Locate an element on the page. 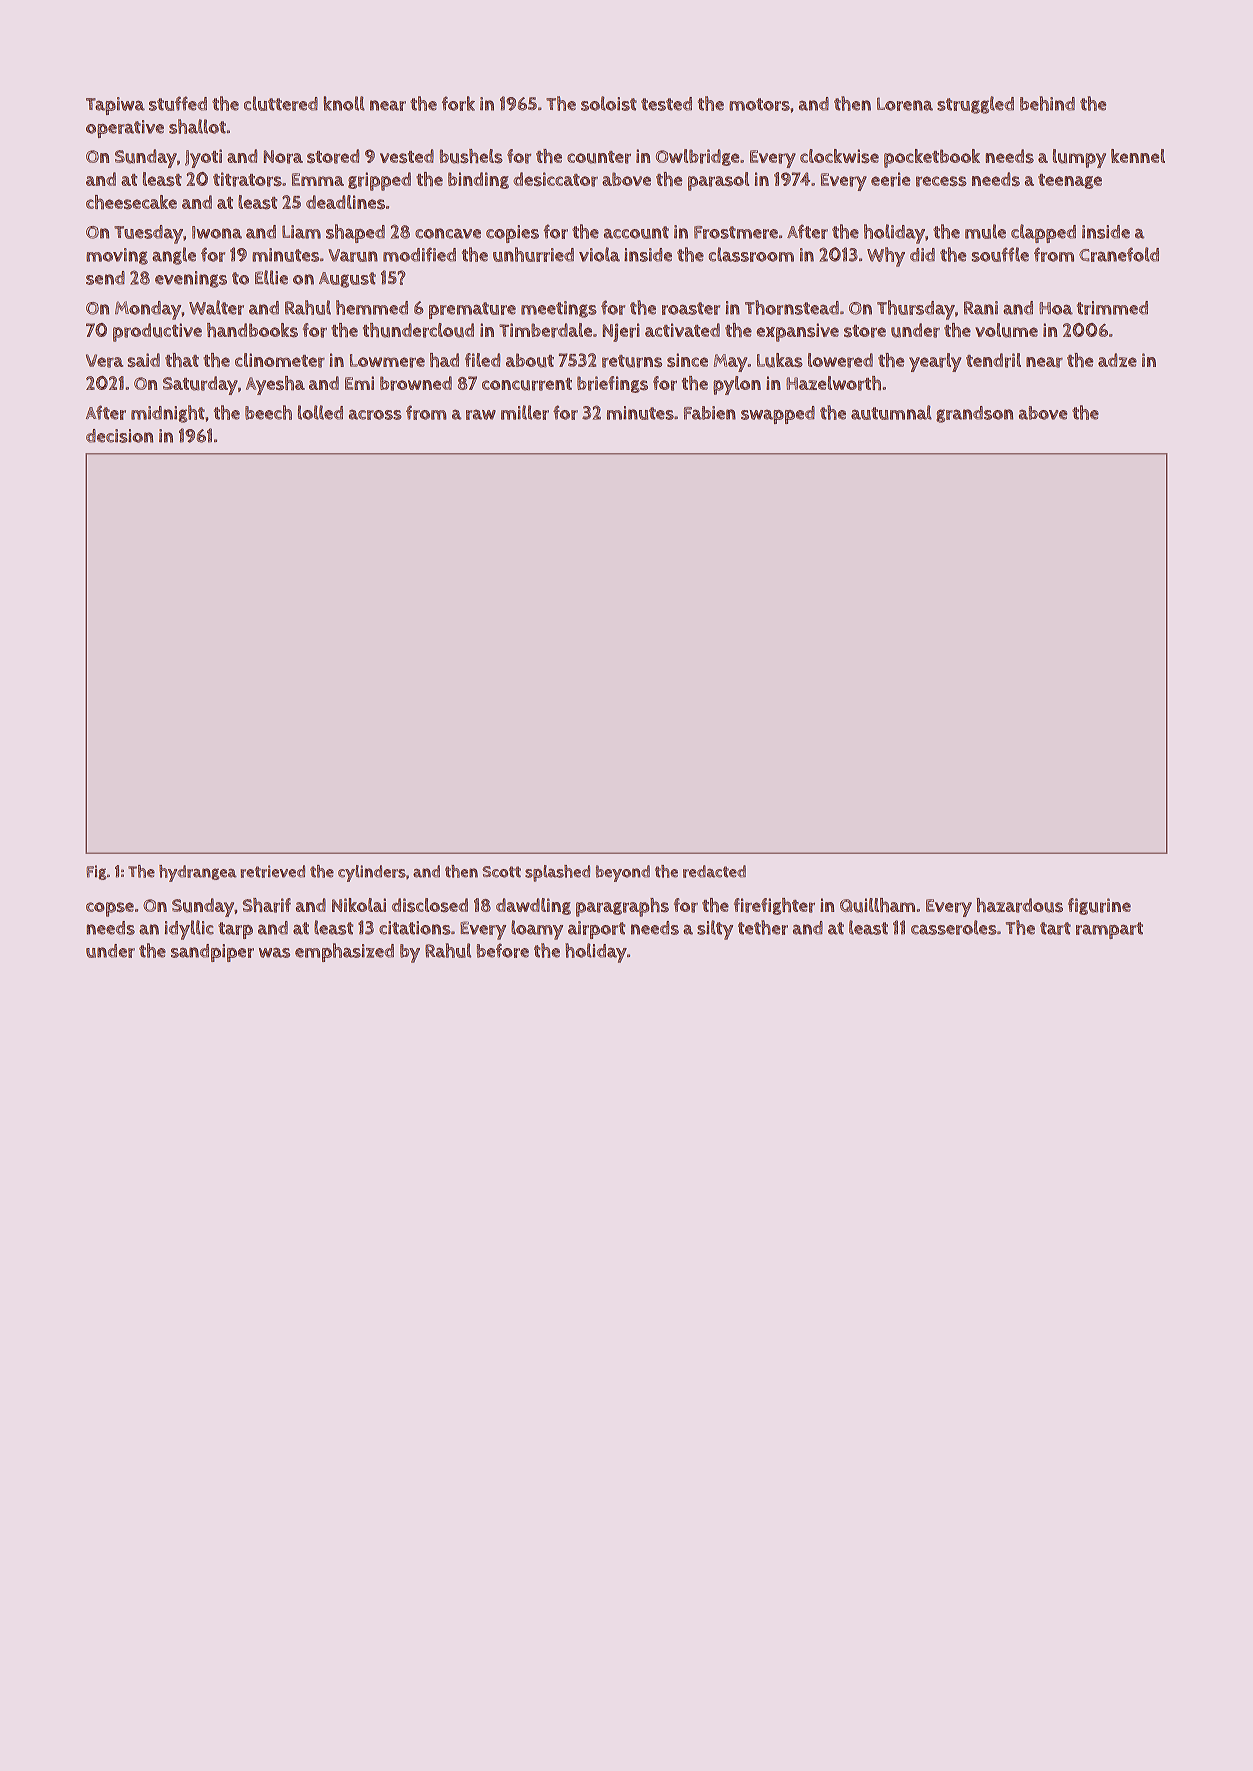 The height and width of the document is (1771, 1253). autumnal is located at coordinates (891, 412).
